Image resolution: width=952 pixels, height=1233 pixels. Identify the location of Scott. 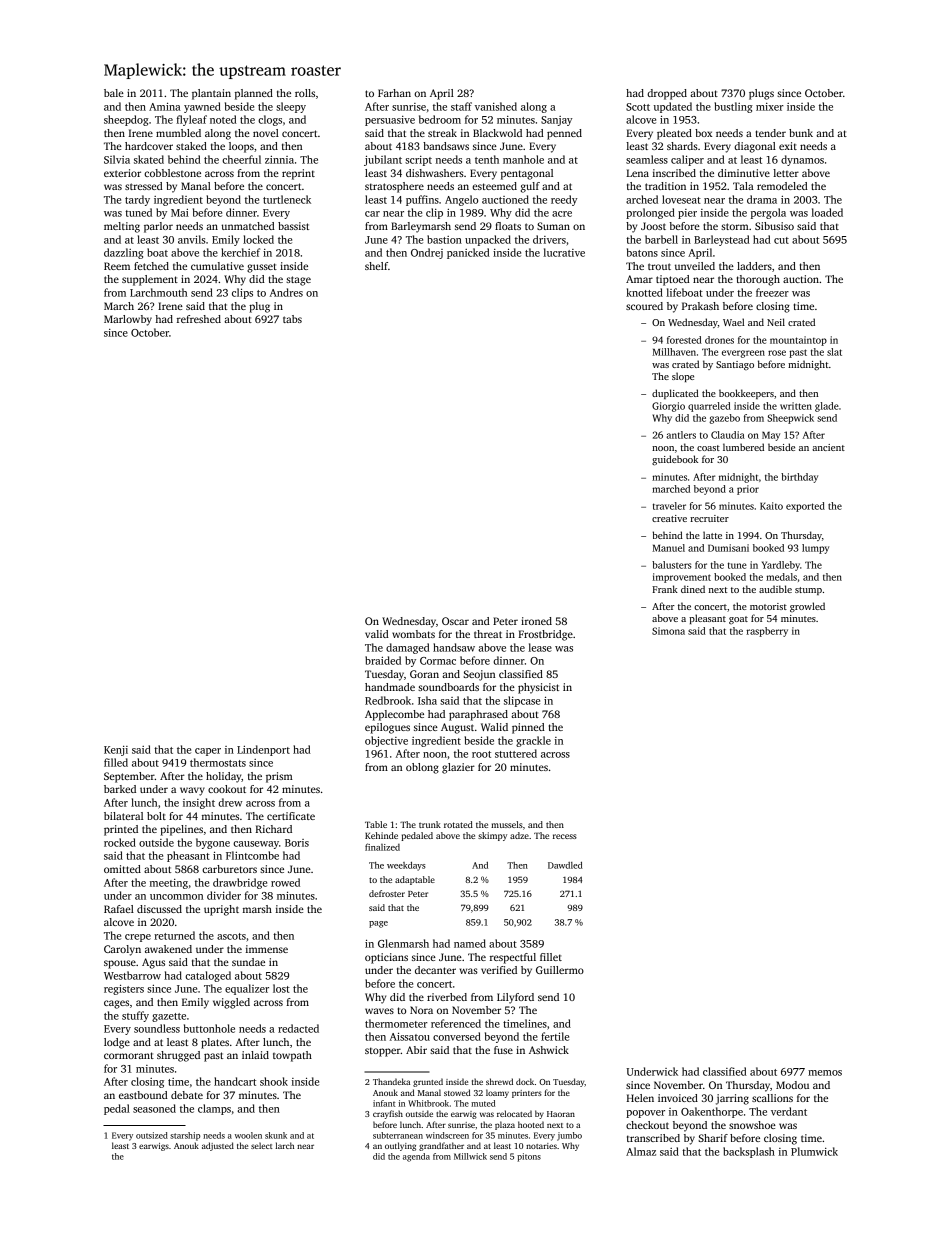
(638, 107).
